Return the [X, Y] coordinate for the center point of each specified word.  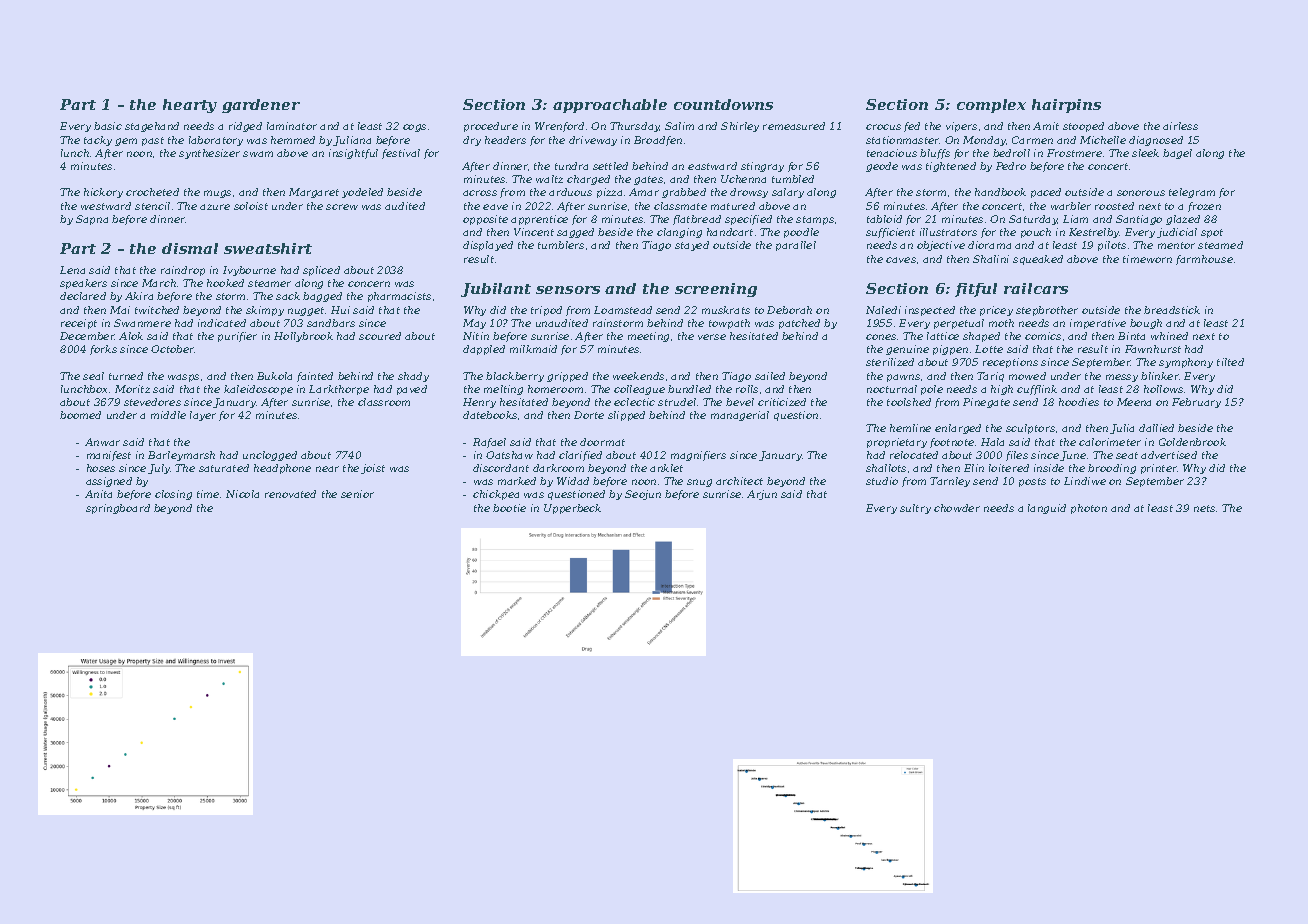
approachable [610, 106]
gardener [261, 106]
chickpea [496, 495]
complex [991, 106]
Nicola [242, 494]
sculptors [1030, 429]
